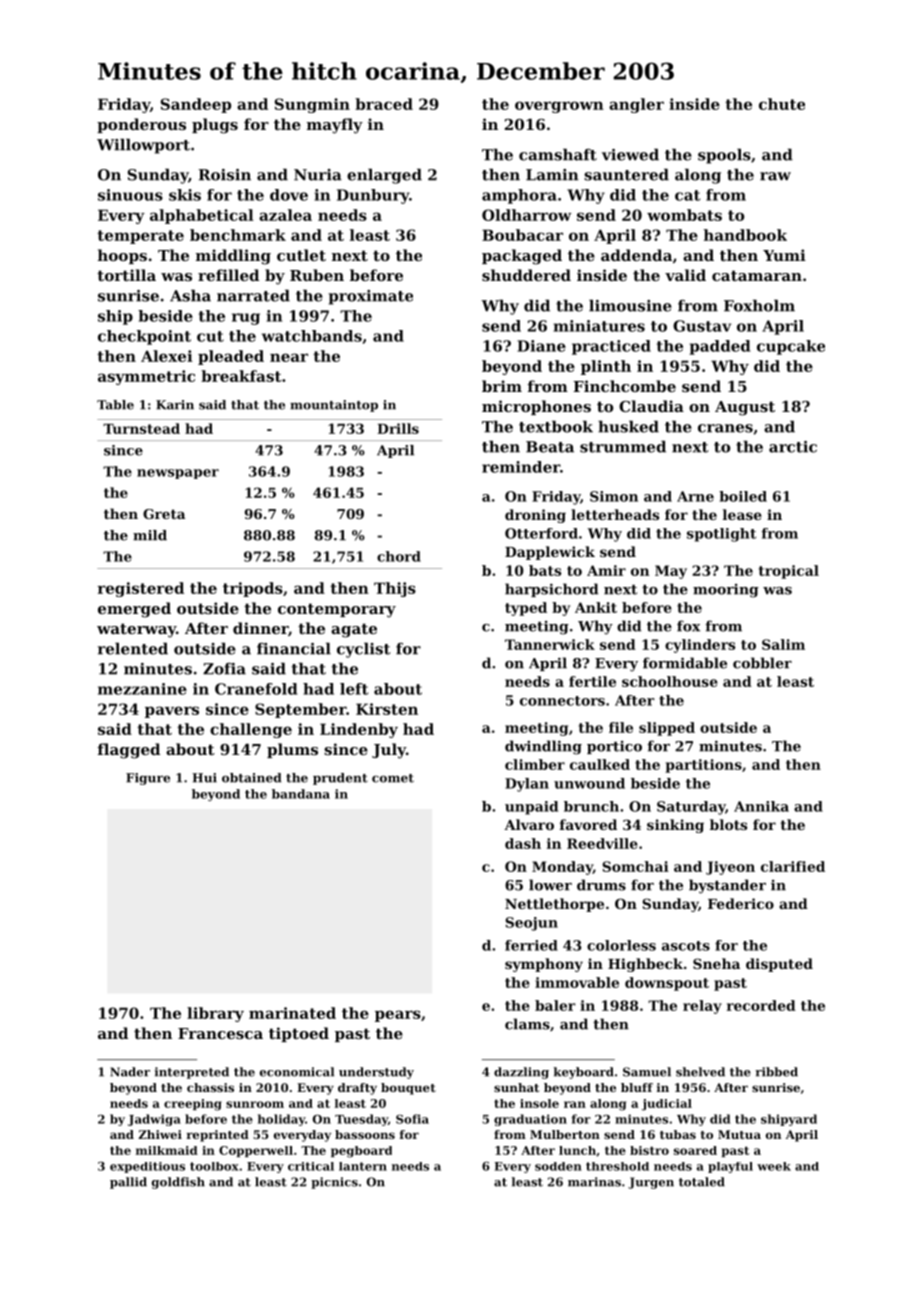  Describe the element at coordinates (225, 175) in the screenshot. I see `Roisin` at that location.
